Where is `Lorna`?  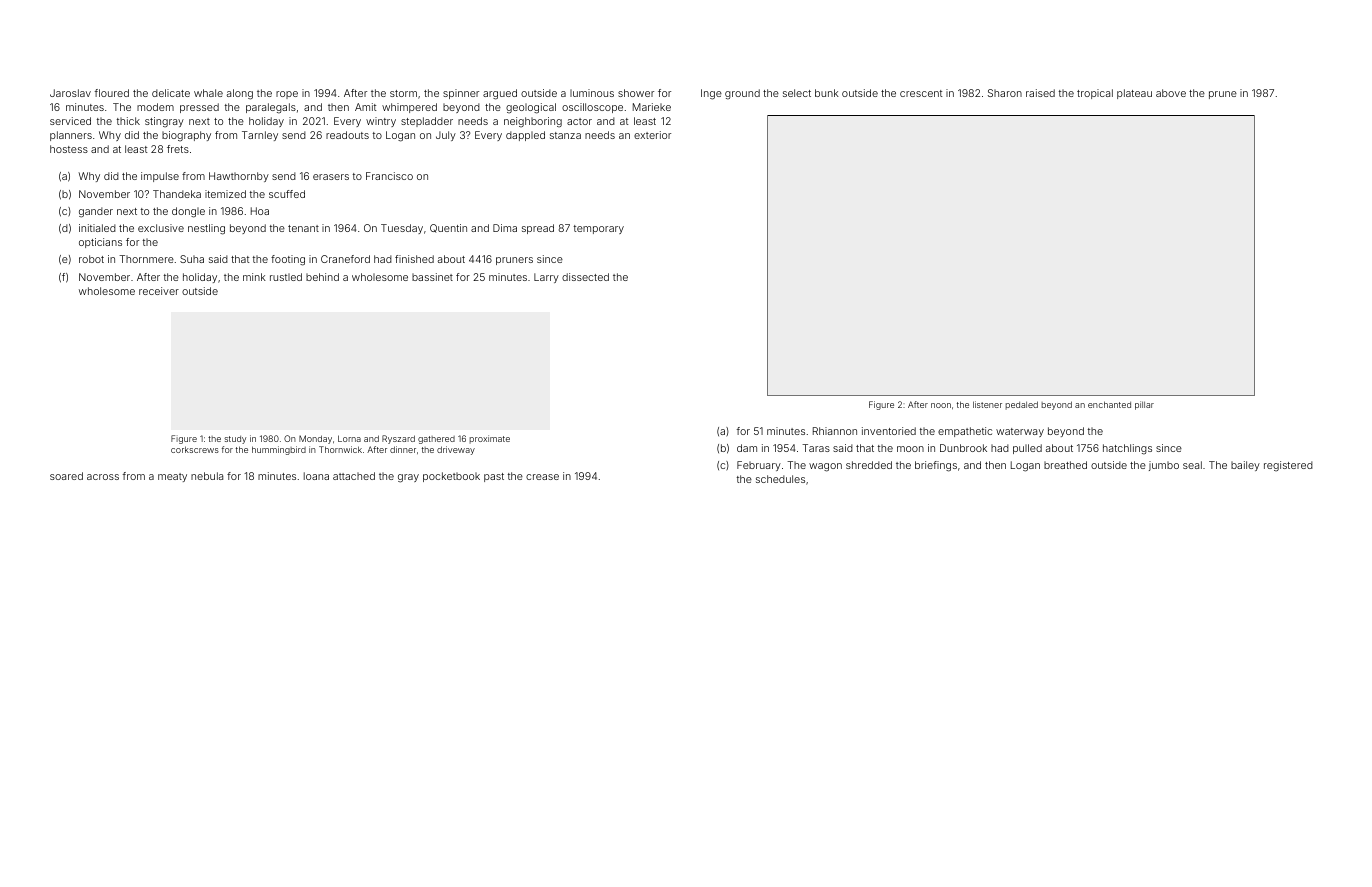 Lorna is located at coordinates (349, 438).
